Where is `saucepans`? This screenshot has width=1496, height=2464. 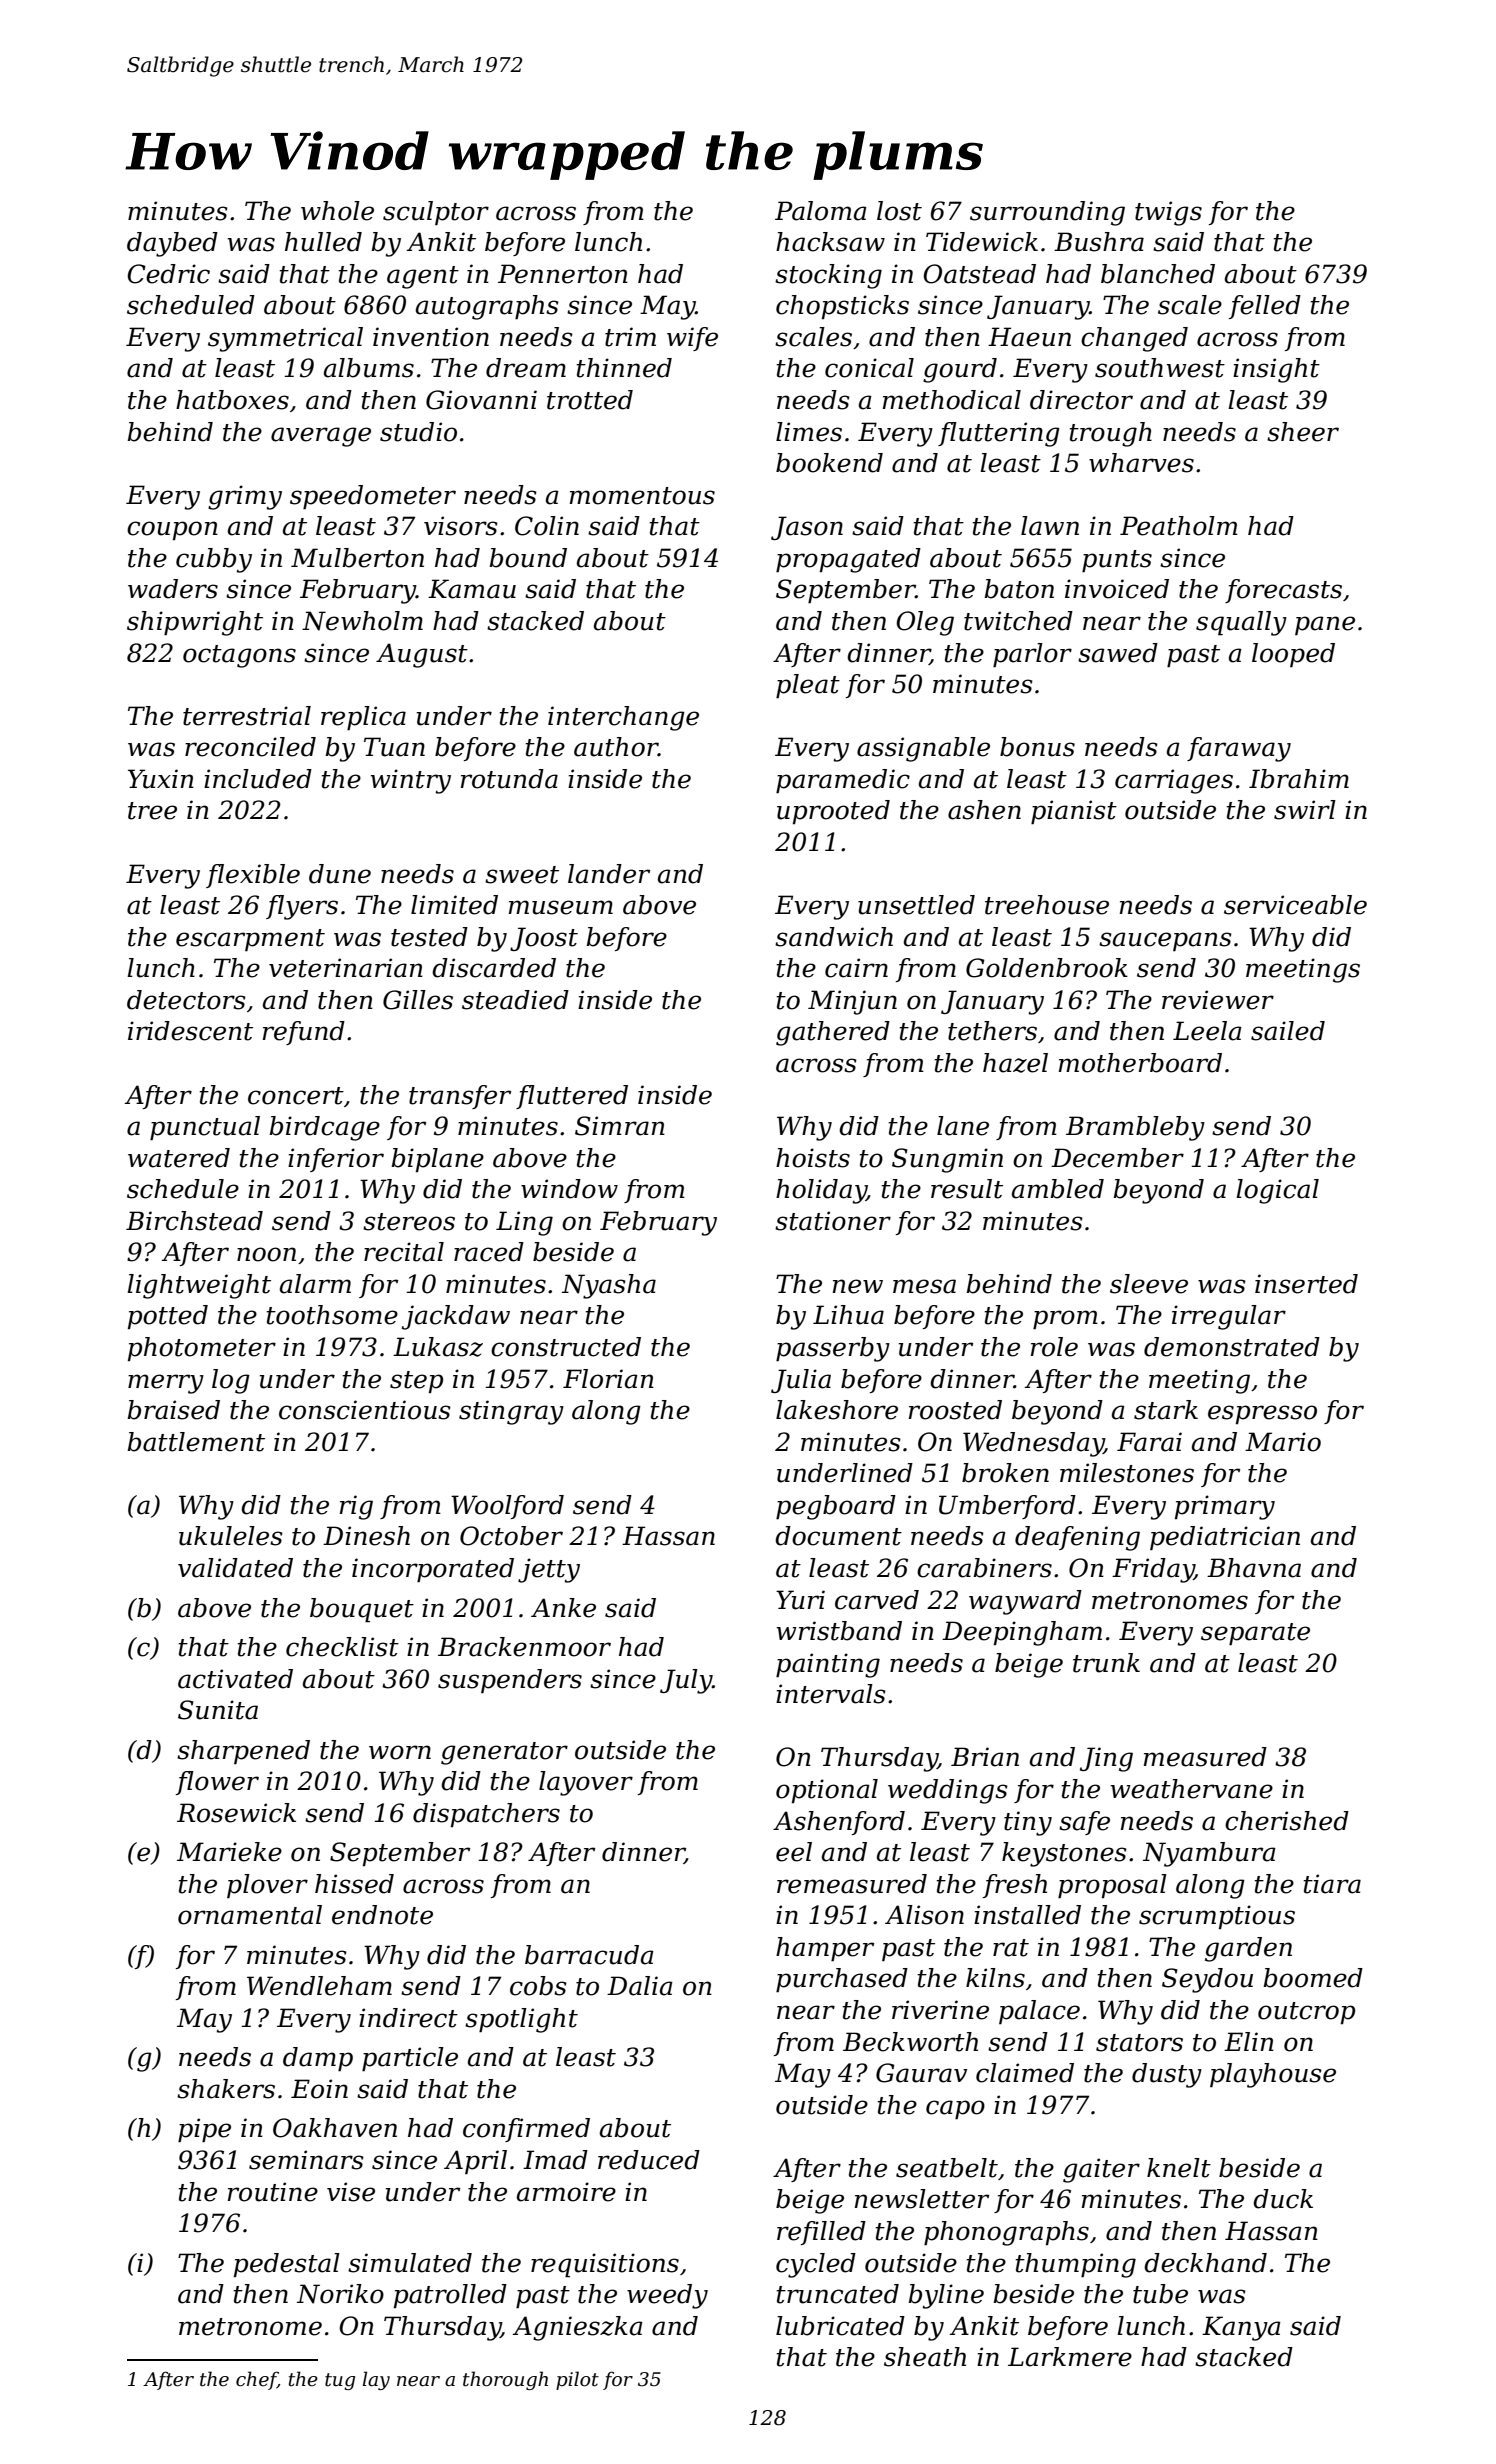 saucepans is located at coordinates (1165, 941).
